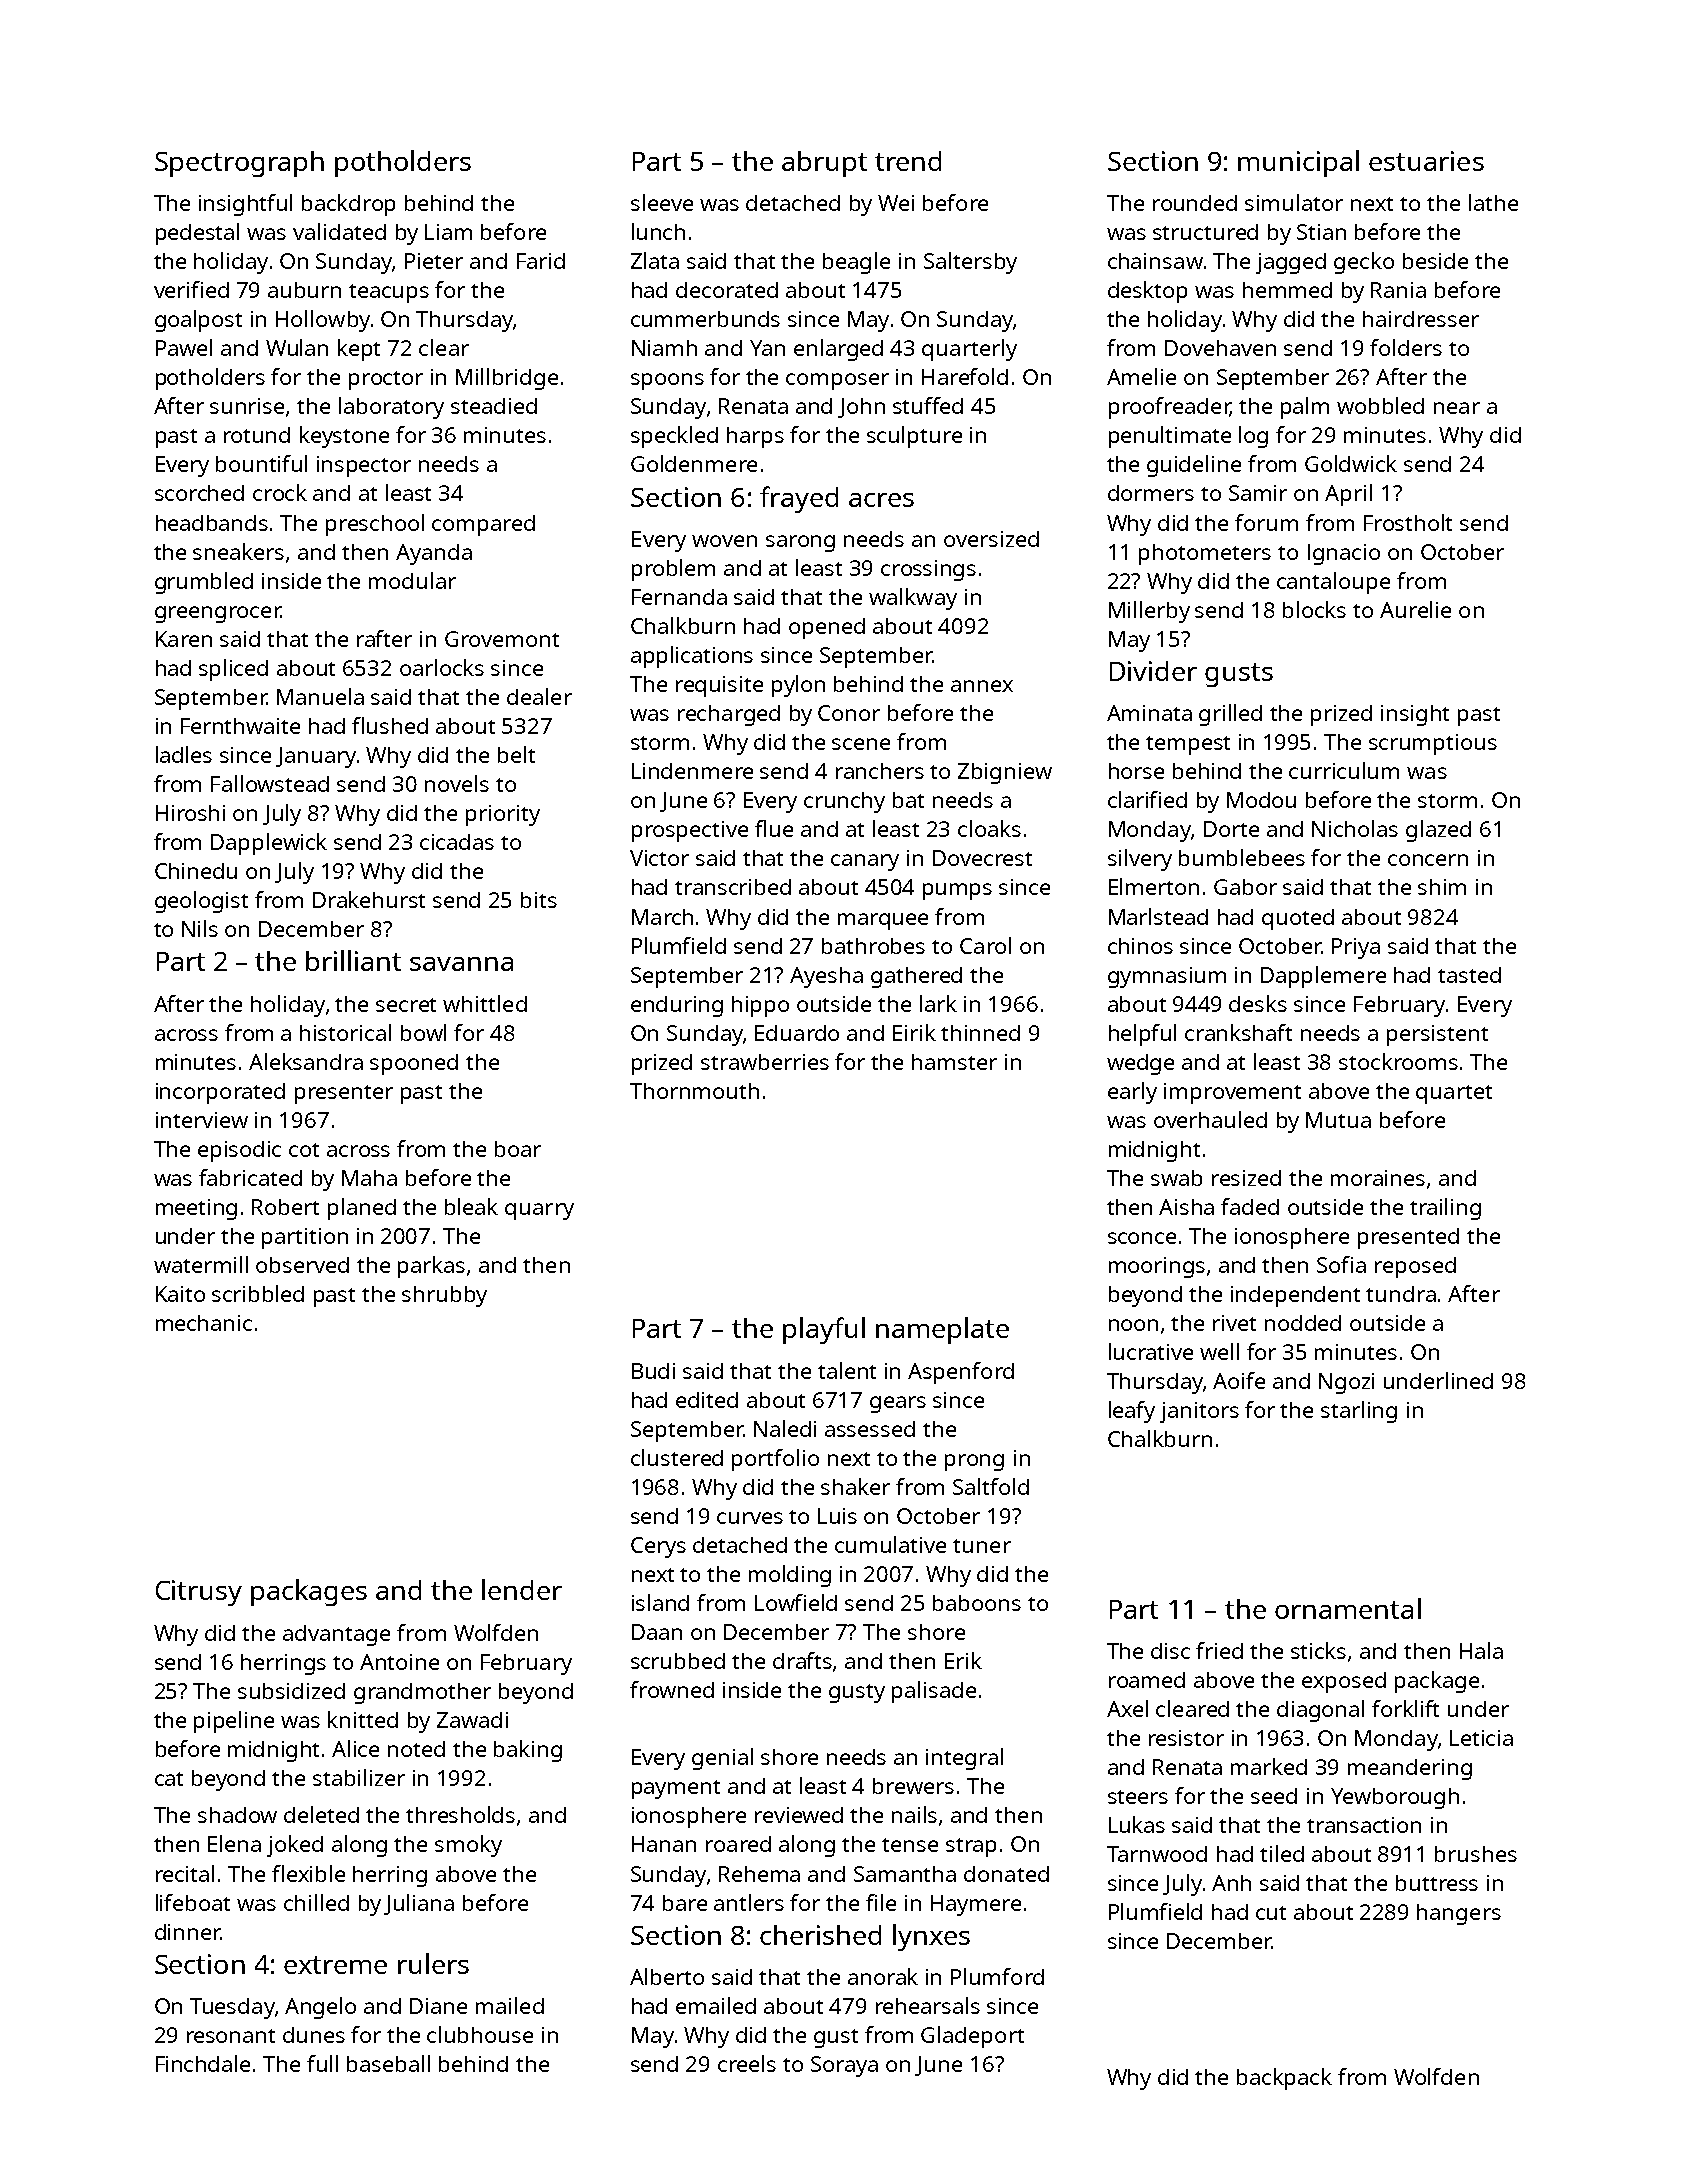  I want to click on Dapplewick, so click(269, 844).
